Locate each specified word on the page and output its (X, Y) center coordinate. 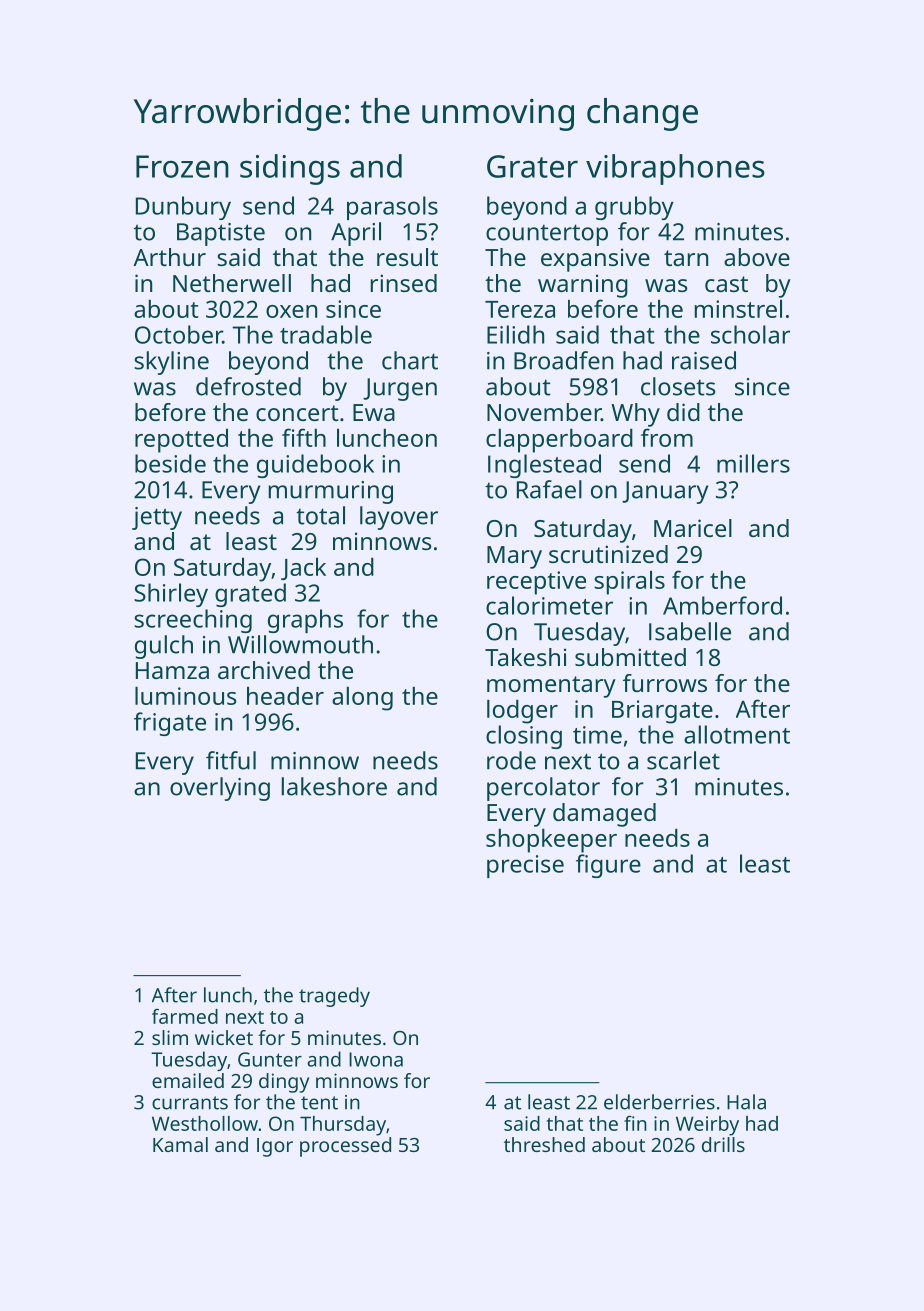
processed (345, 1147)
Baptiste (221, 234)
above (757, 257)
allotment (737, 734)
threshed (544, 1144)
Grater (532, 166)
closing (524, 737)
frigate (170, 724)
